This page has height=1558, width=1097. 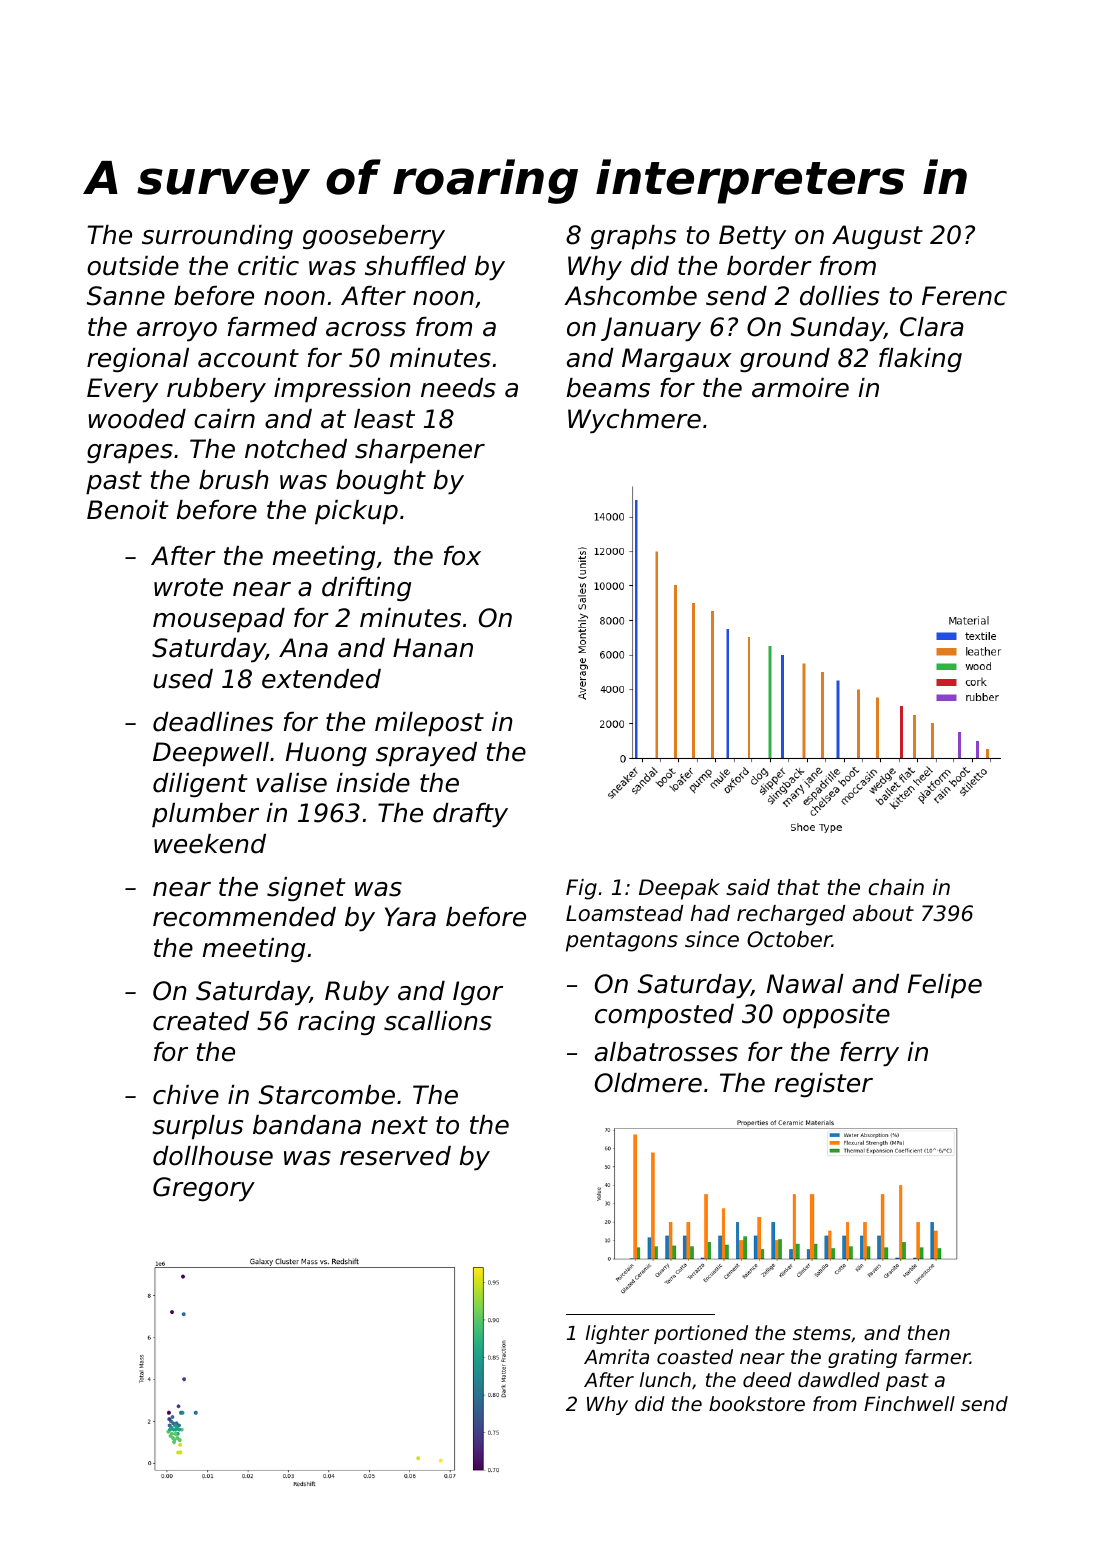 I want to click on about, so click(x=883, y=913).
